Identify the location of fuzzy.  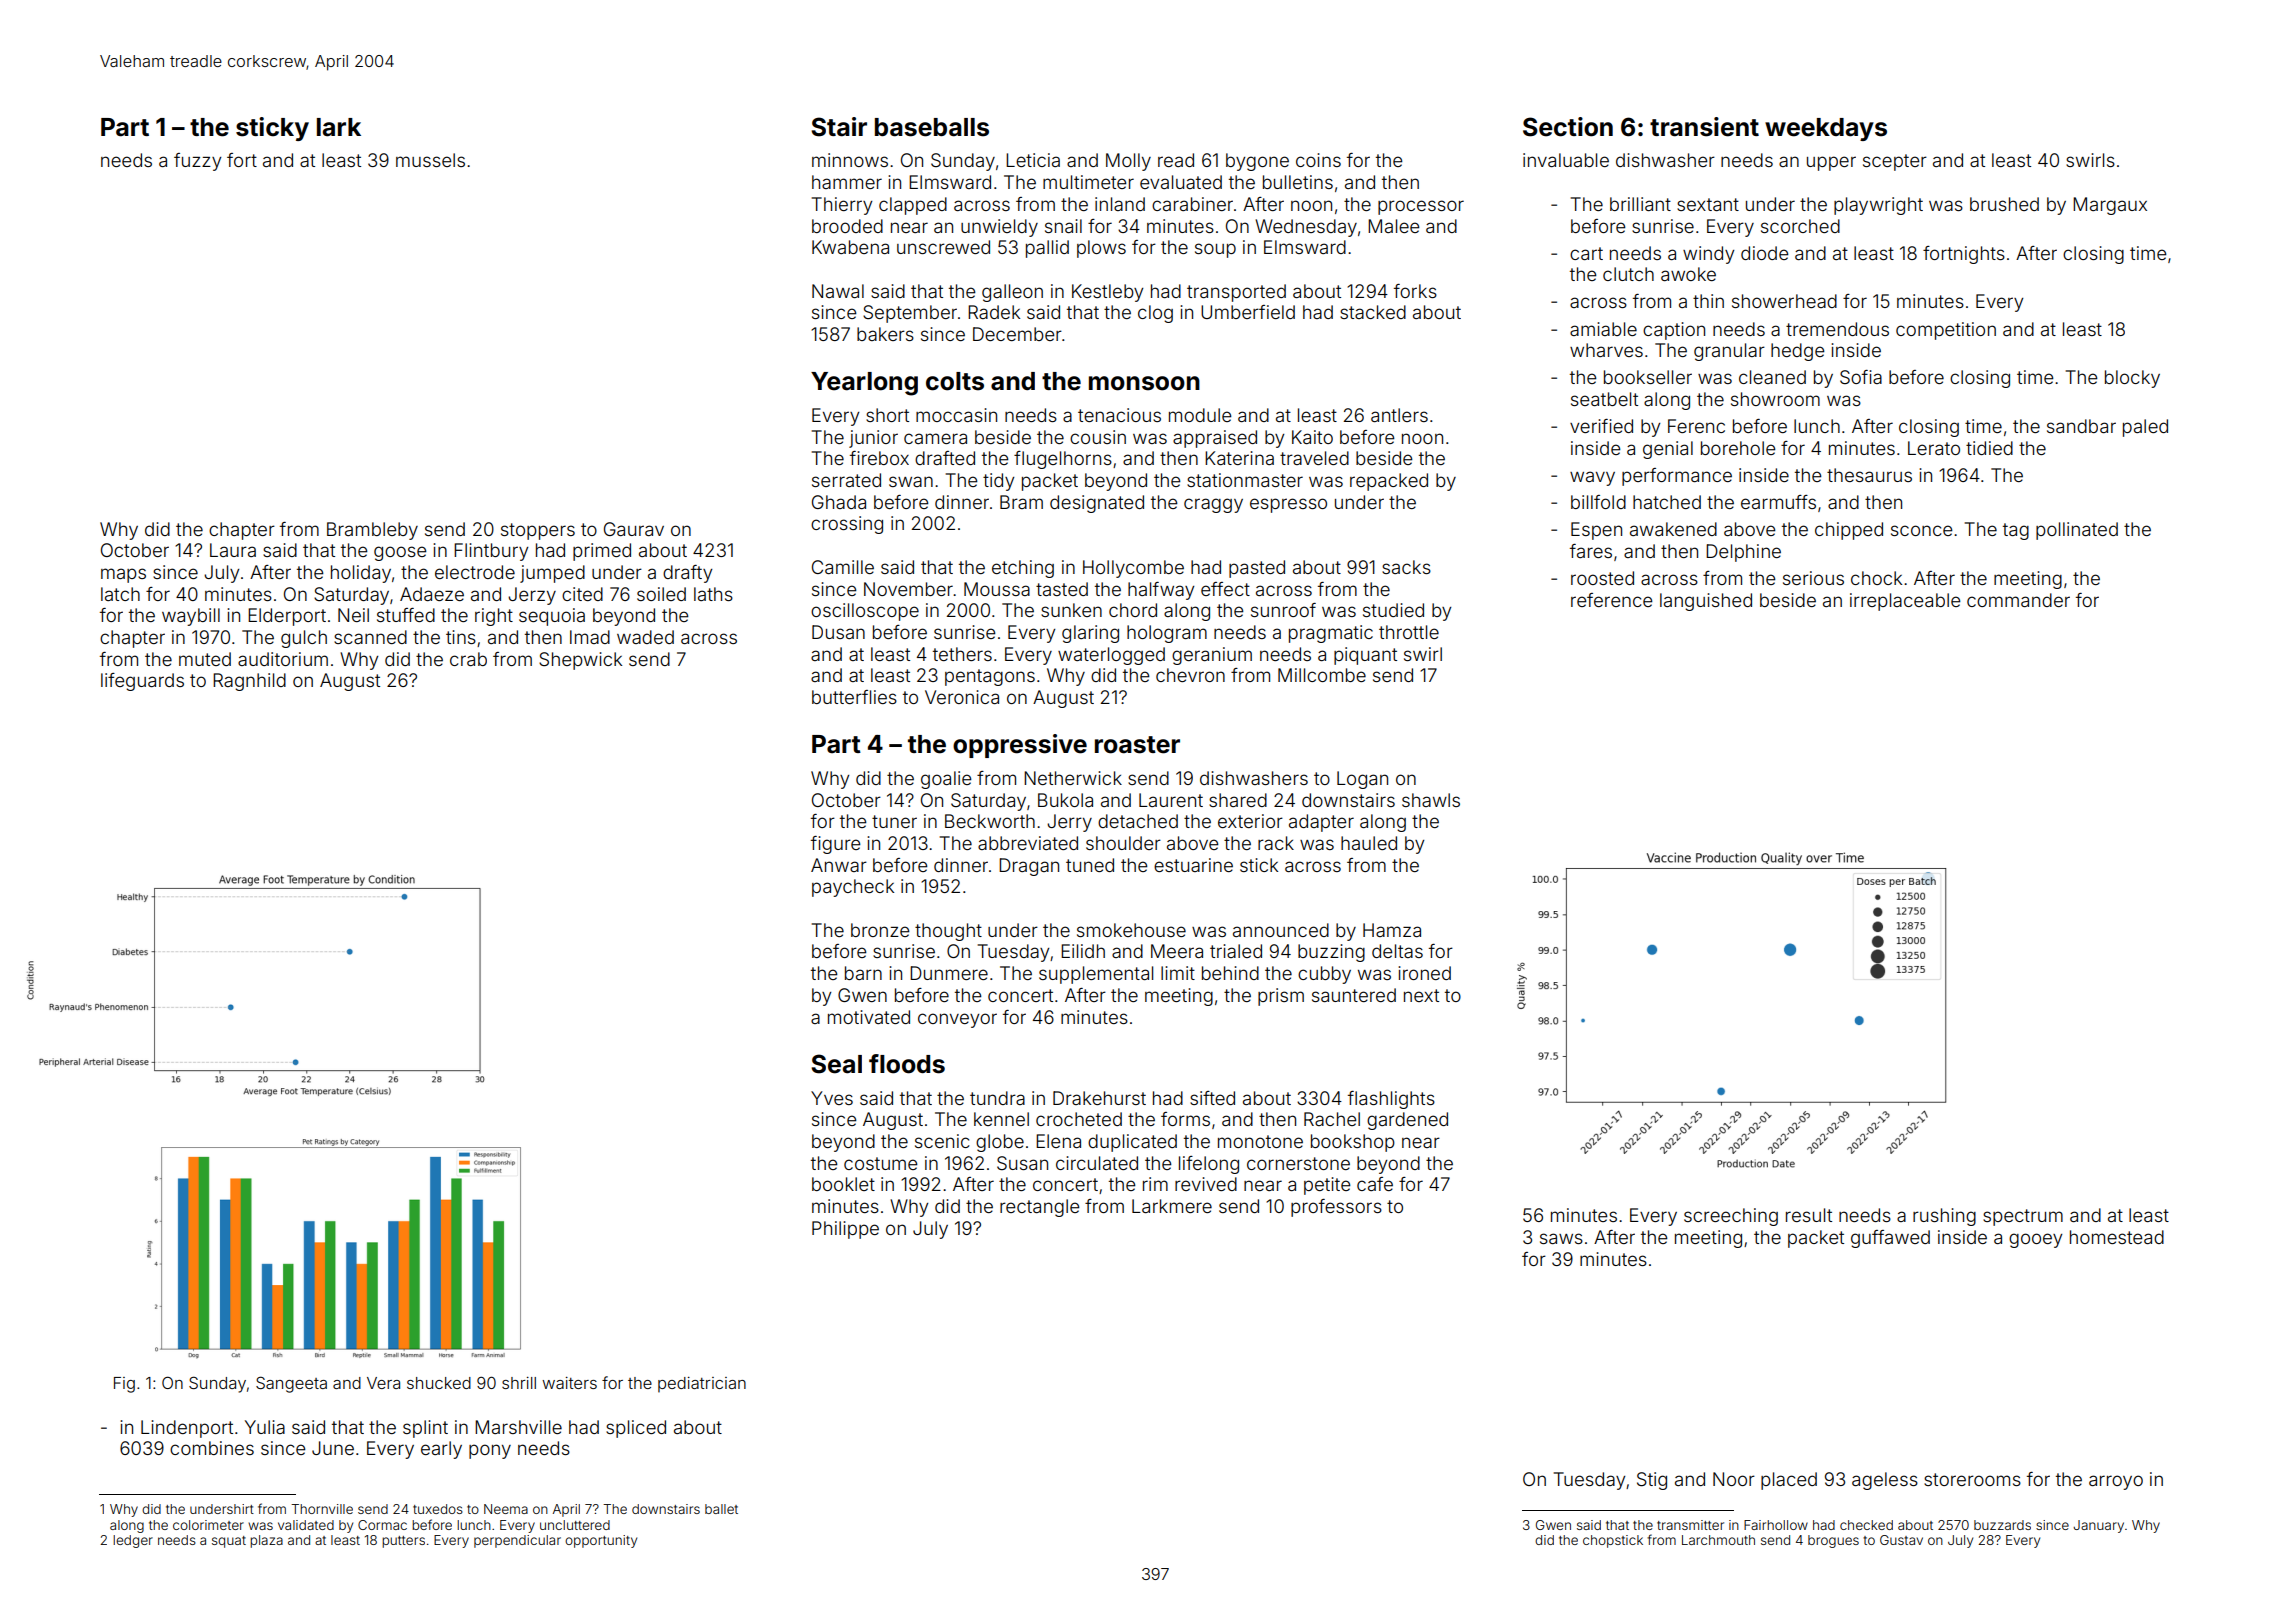
(197, 162).
